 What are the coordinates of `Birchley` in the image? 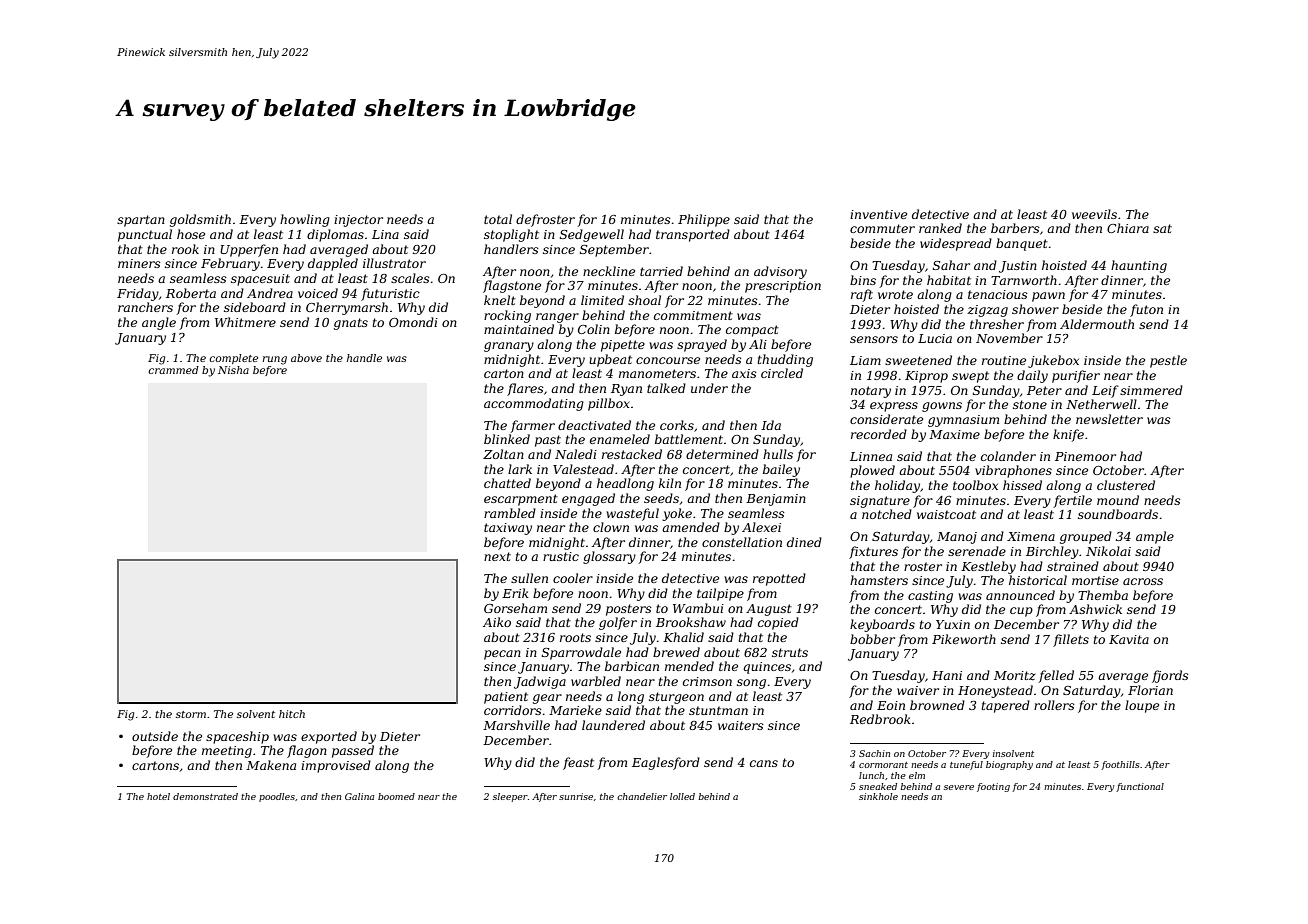 It's located at (1052, 552).
